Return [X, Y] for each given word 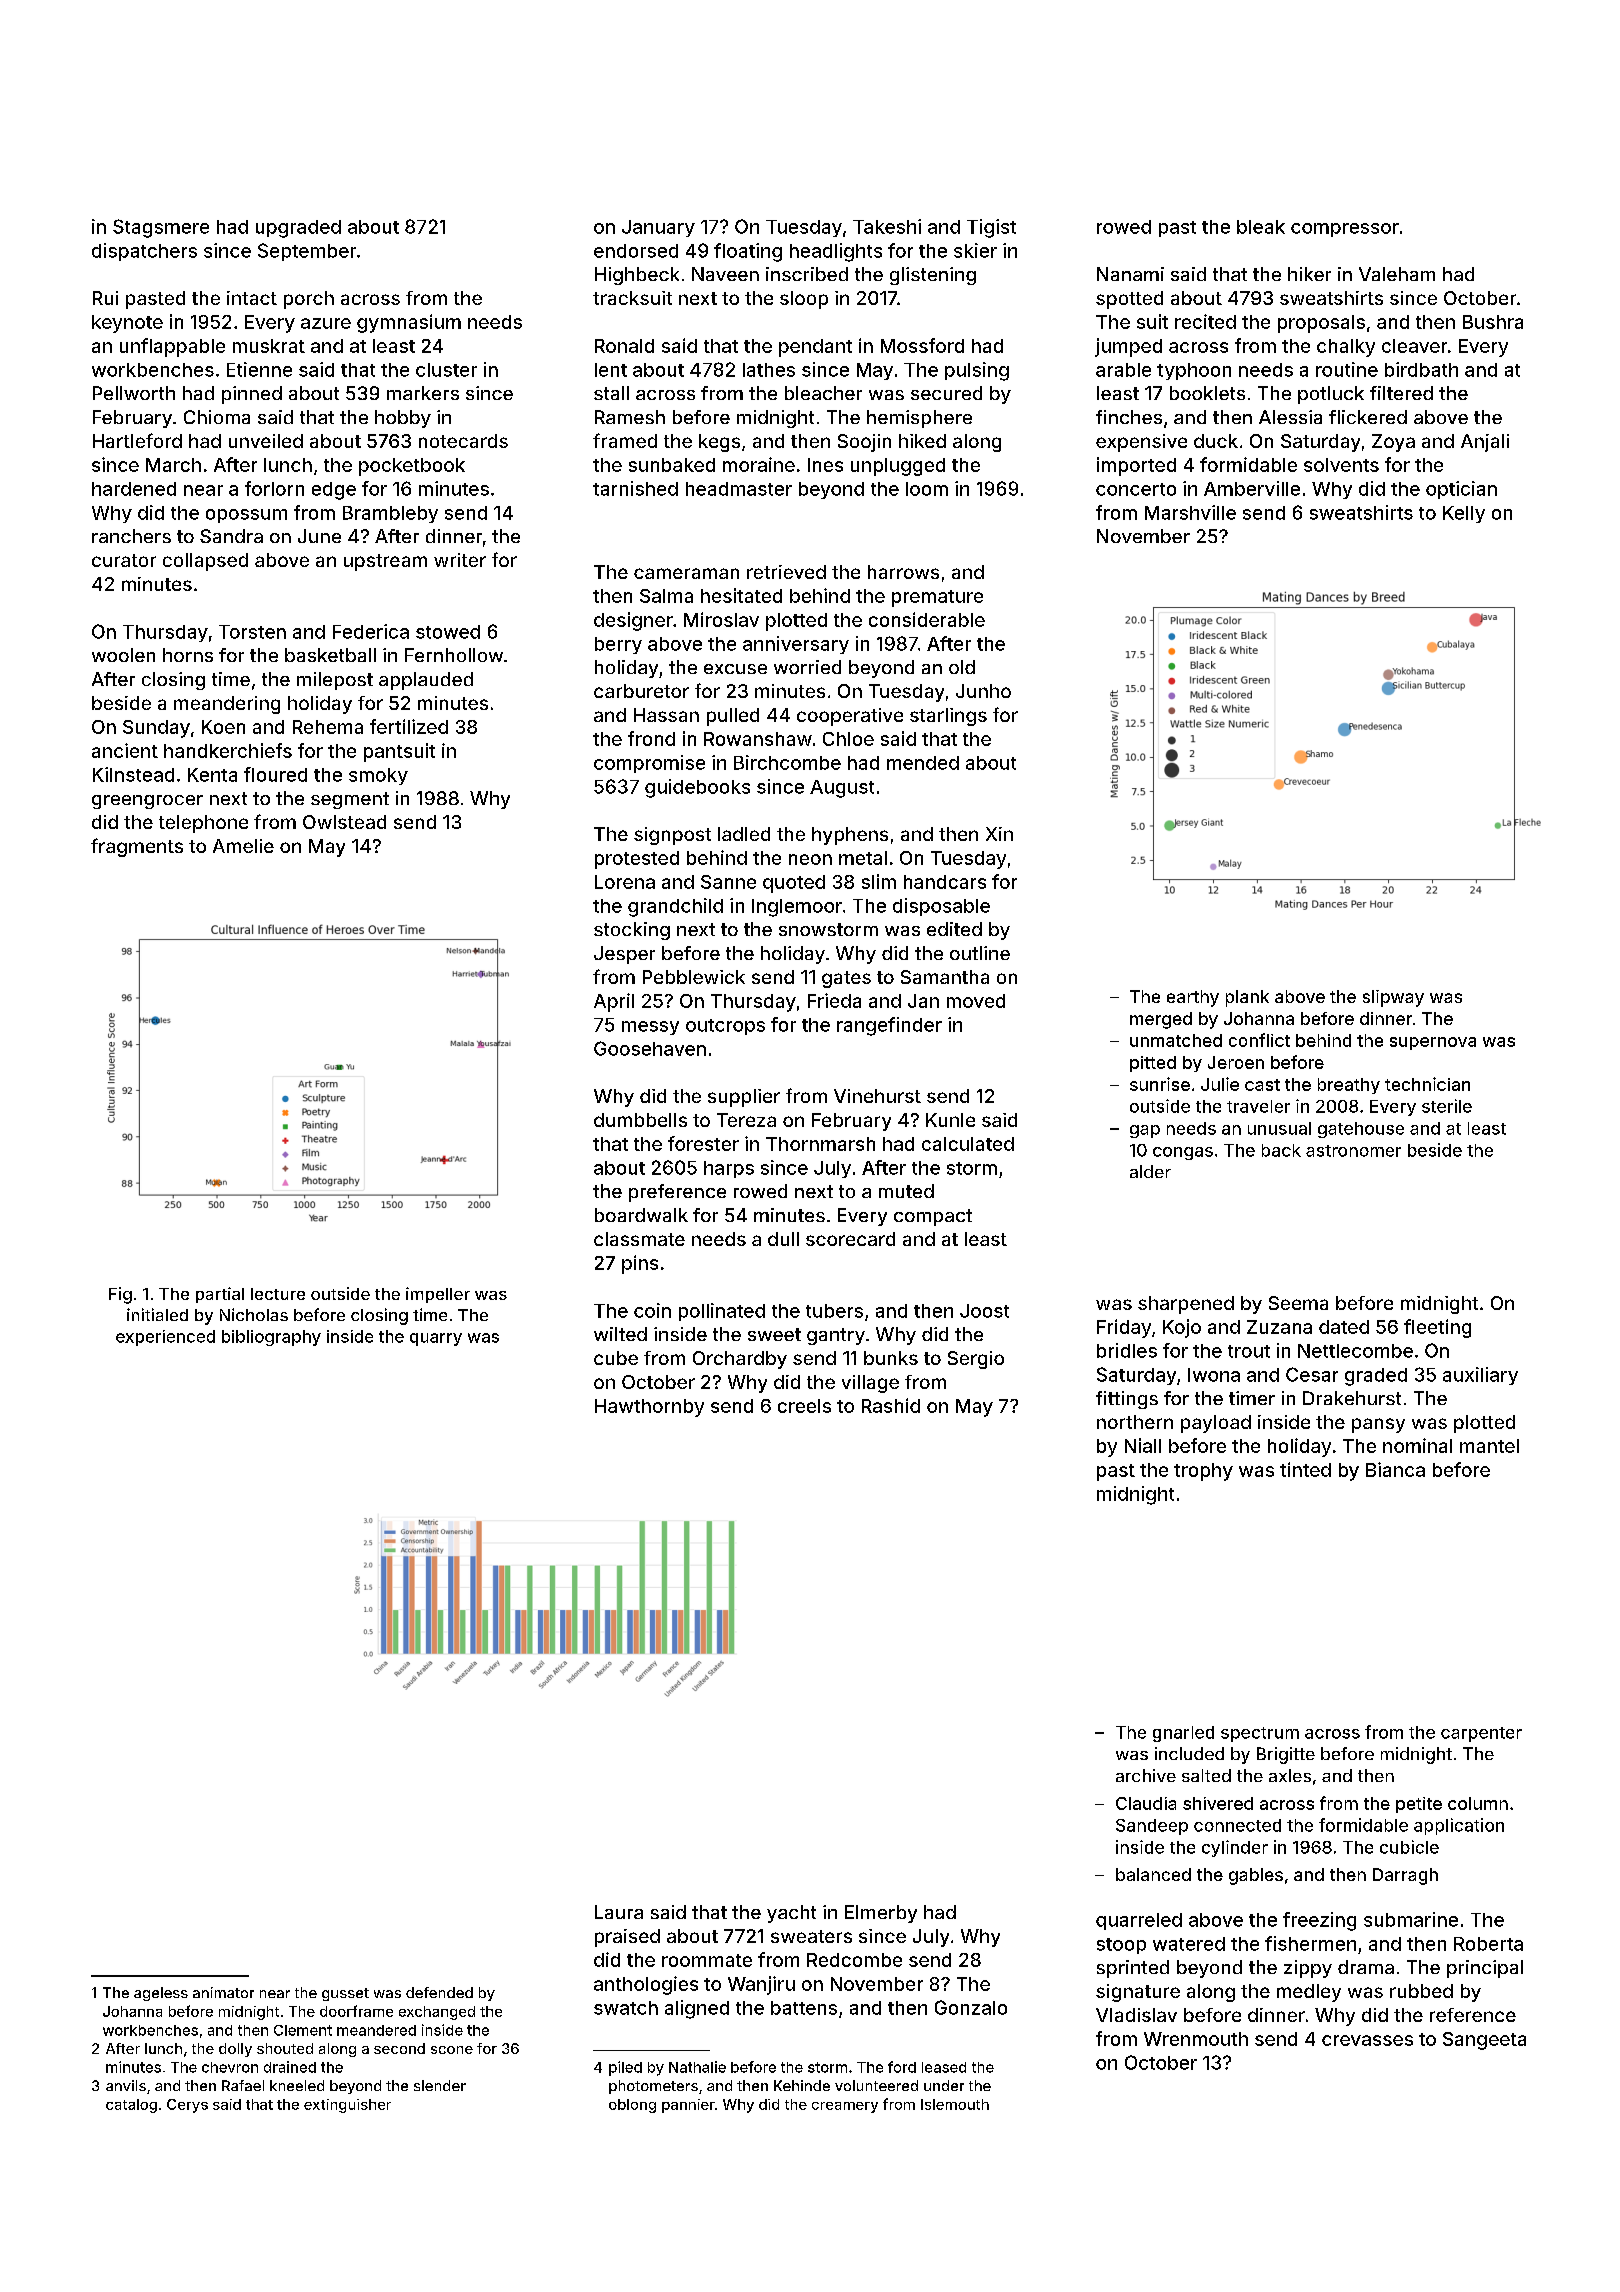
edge [334, 491]
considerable [927, 619]
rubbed [1421, 1991]
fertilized [409, 726]
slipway [1393, 998]
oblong [632, 2106]
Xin [999, 834]
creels [804, 1406]
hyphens [850, 836]
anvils [126, 2085]
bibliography [271, 1338]
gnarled [1183, 1734]
